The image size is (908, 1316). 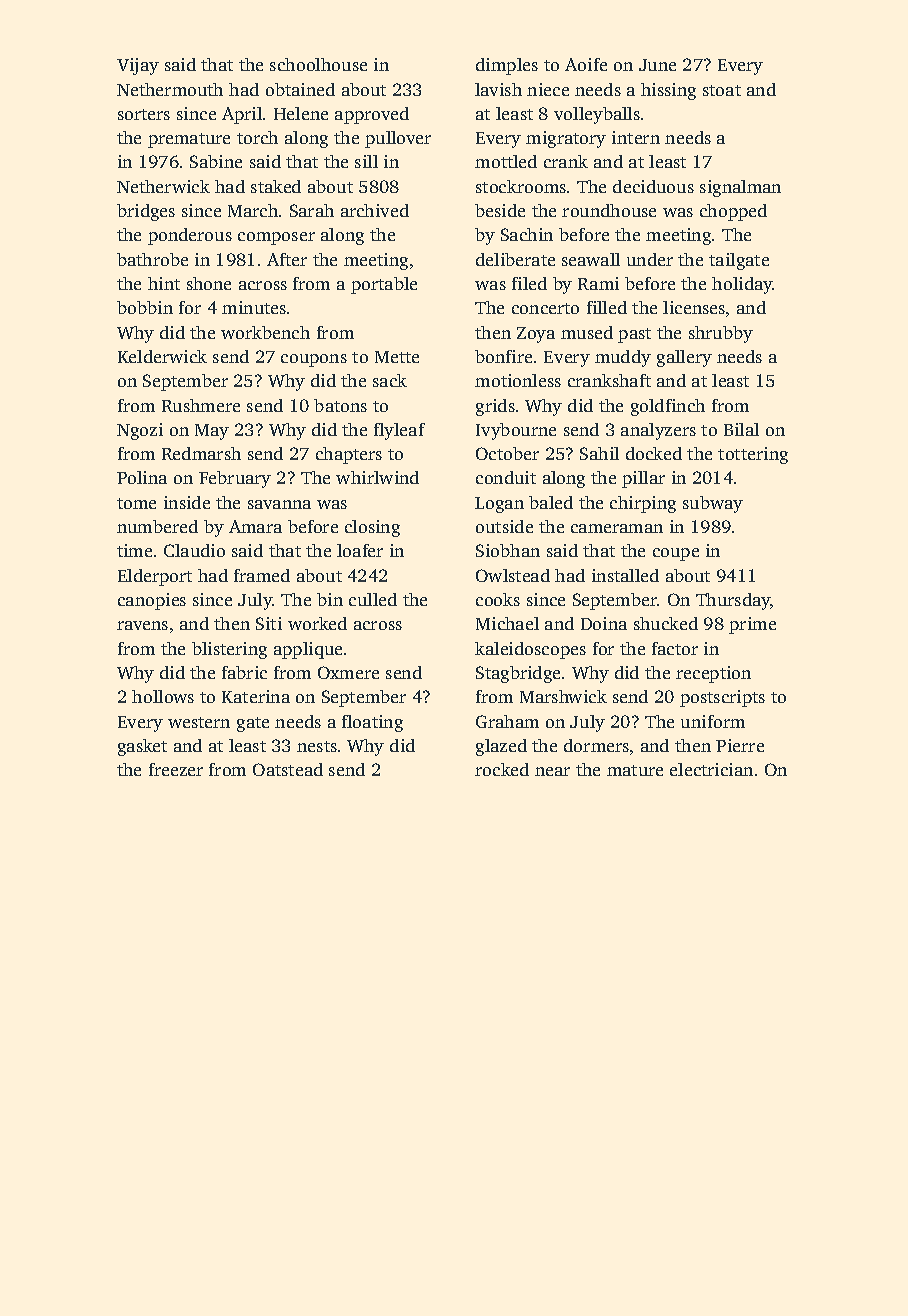 What do you see at coordinates (752, 625) in the image?
I see `prime` at bounding box center [752, 625].
